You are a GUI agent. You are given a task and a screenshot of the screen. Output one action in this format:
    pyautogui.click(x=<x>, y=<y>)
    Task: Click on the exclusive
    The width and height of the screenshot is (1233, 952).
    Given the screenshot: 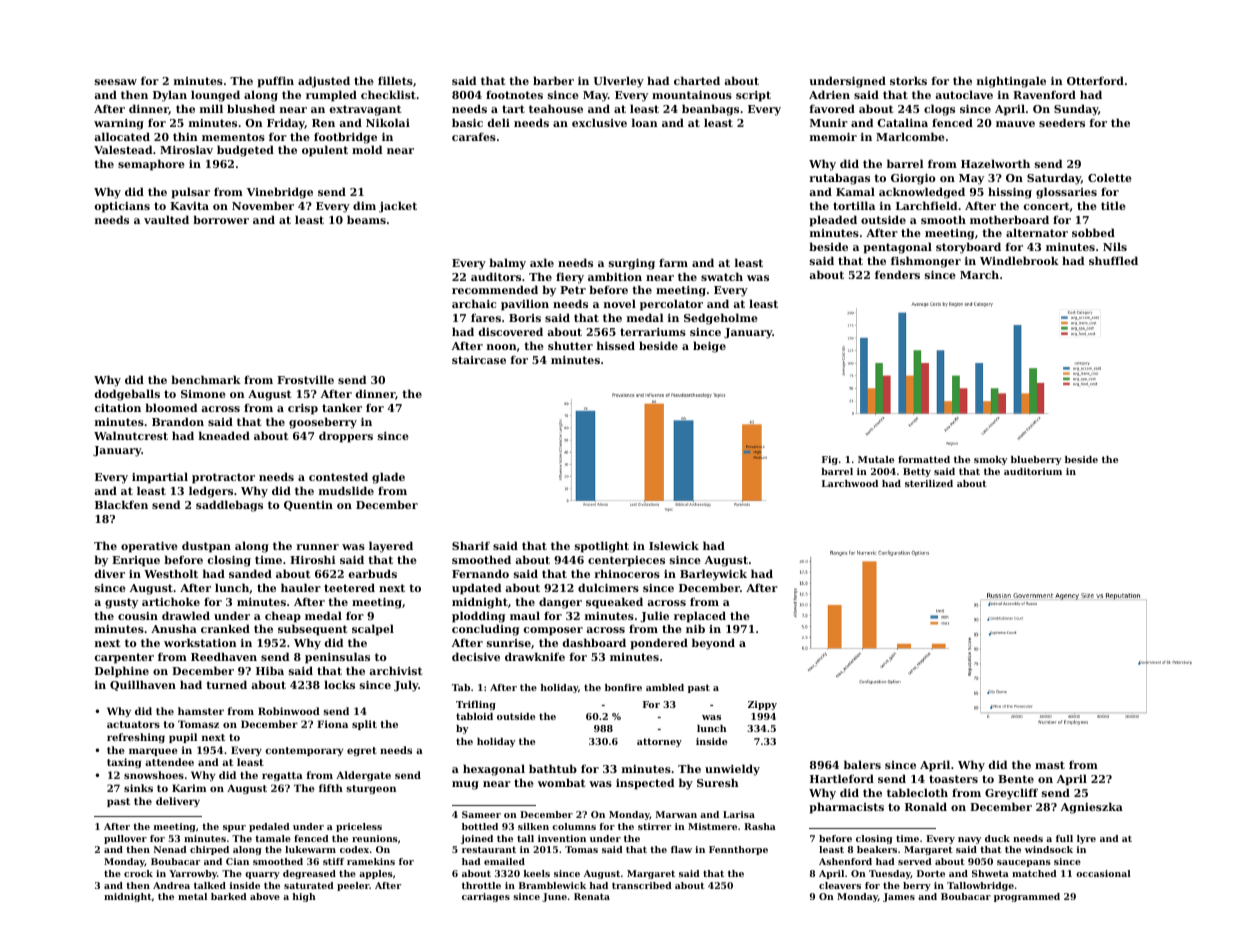 What is the action you would take?
    pyautogui.click(x=599, y=122)
